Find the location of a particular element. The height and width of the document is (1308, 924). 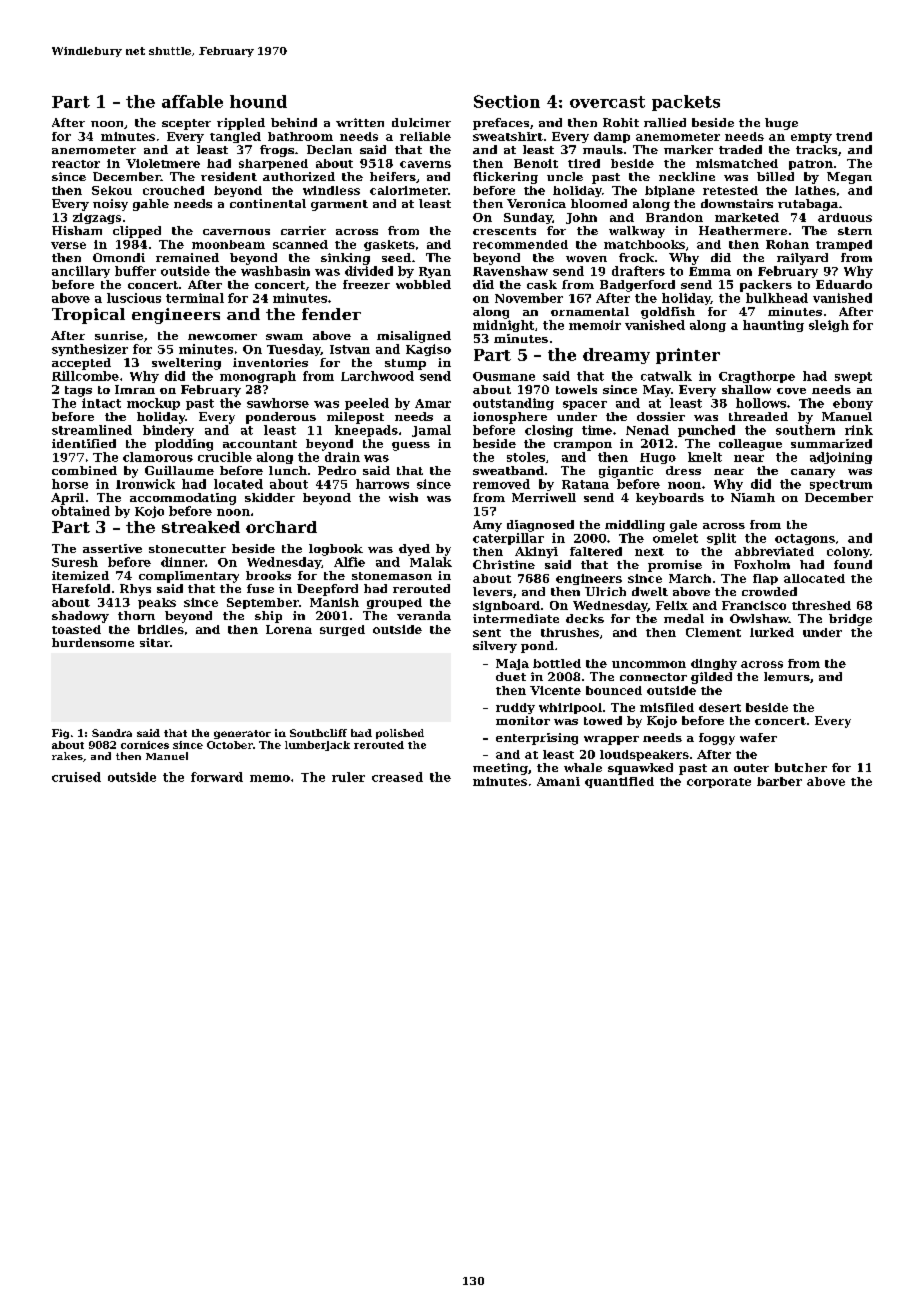

trend is located at coordinates (854, 136).
